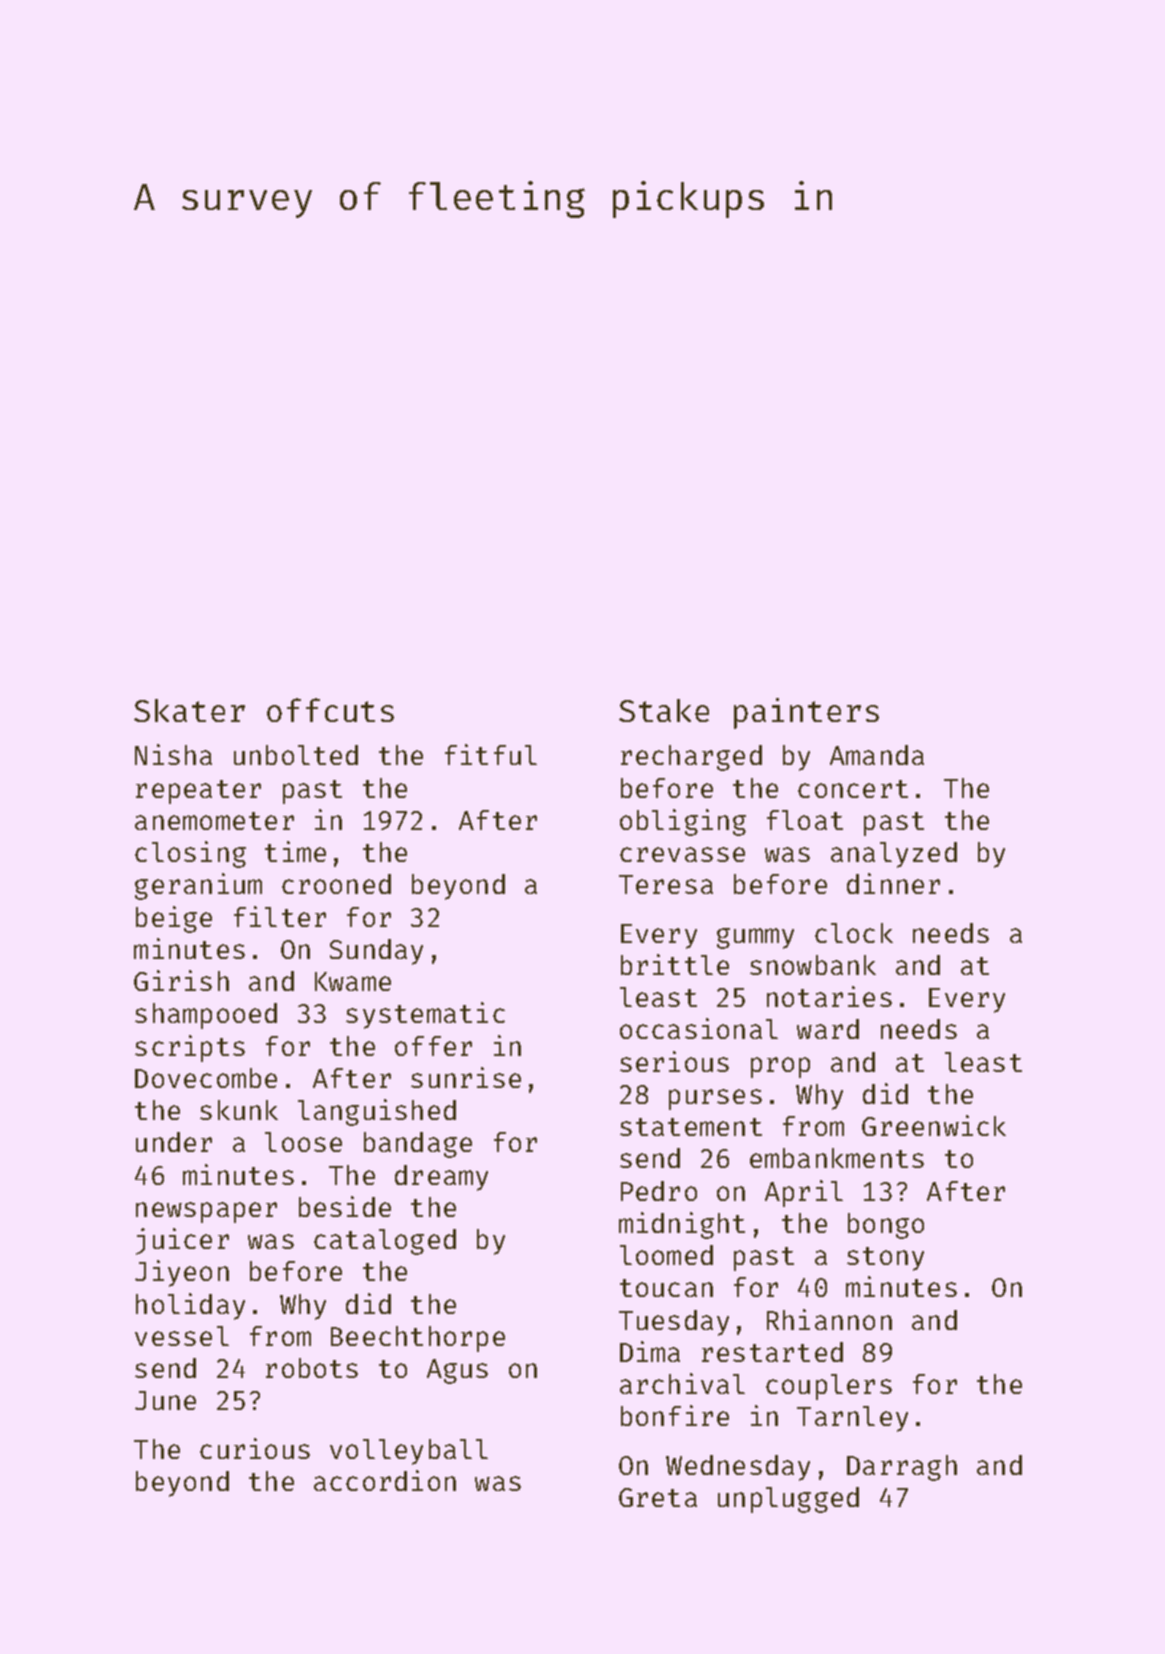 Image resolution: width=1165 pixels, height=1654 pixels. What do you see at coordinates (174, 1142) in the document?
I see `under` at bounding box center [174, 1142].
